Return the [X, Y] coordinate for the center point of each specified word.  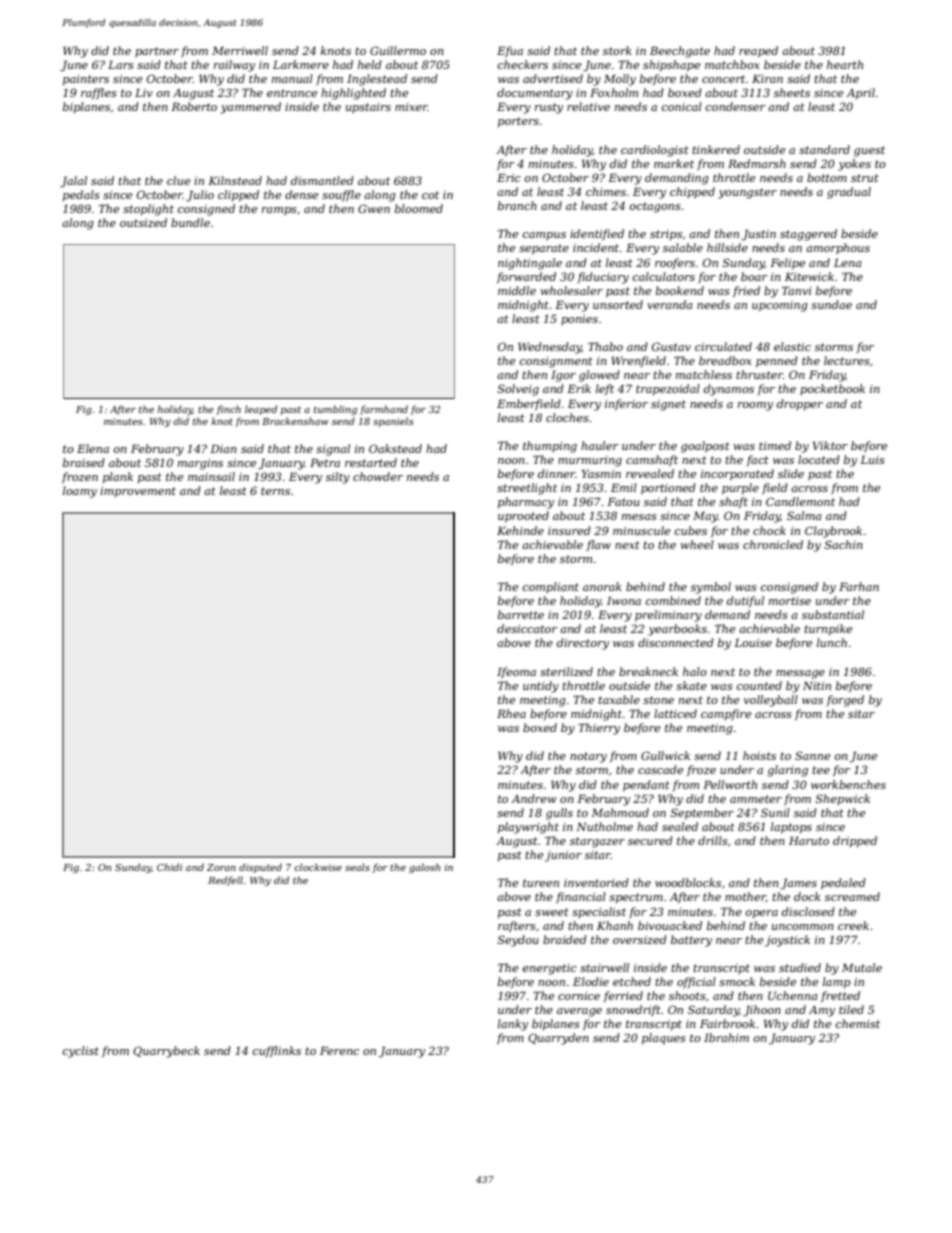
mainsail [211, 476]
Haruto [809, 840]
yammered [250, 108]
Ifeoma [516, 673]
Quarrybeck [166, 1052]
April [860, 94]
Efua [510, 52]
